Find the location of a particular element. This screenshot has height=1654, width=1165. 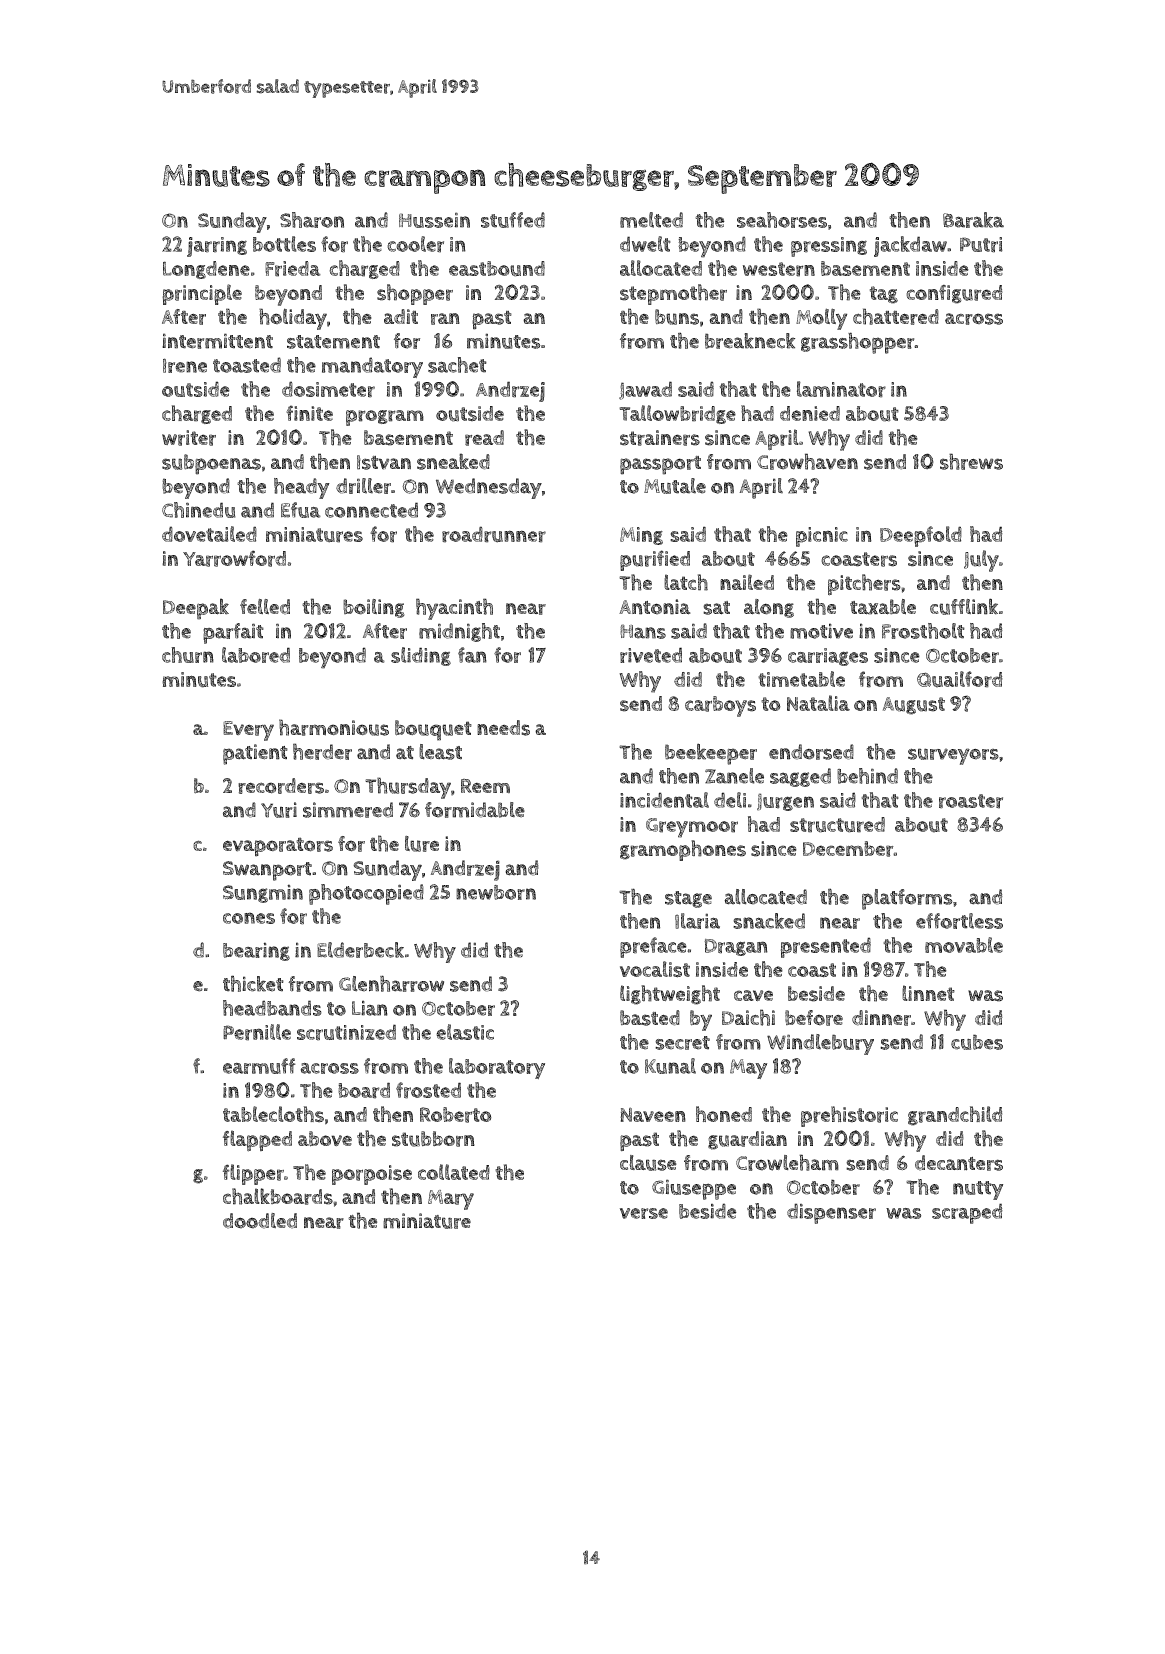

lightweight is located at coordinates (670, 995).
